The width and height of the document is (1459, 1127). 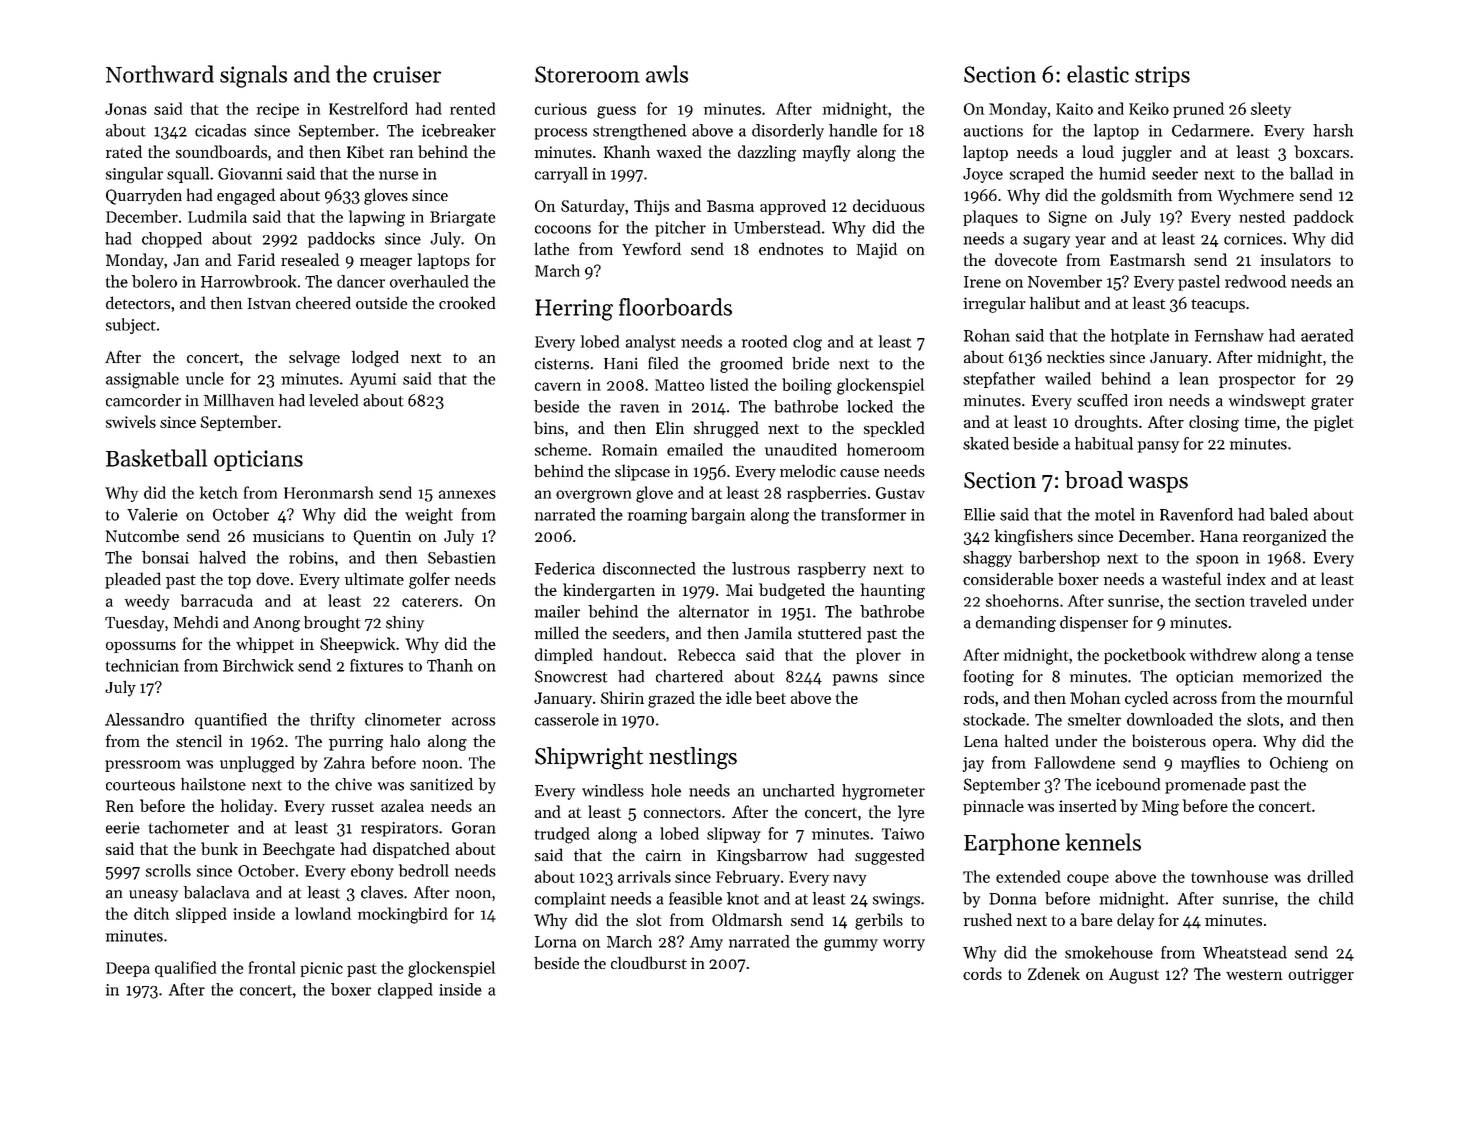 What do you see at coordinates (666, 790) in the document?
I see `hole` at bounding box center [666, 790].
